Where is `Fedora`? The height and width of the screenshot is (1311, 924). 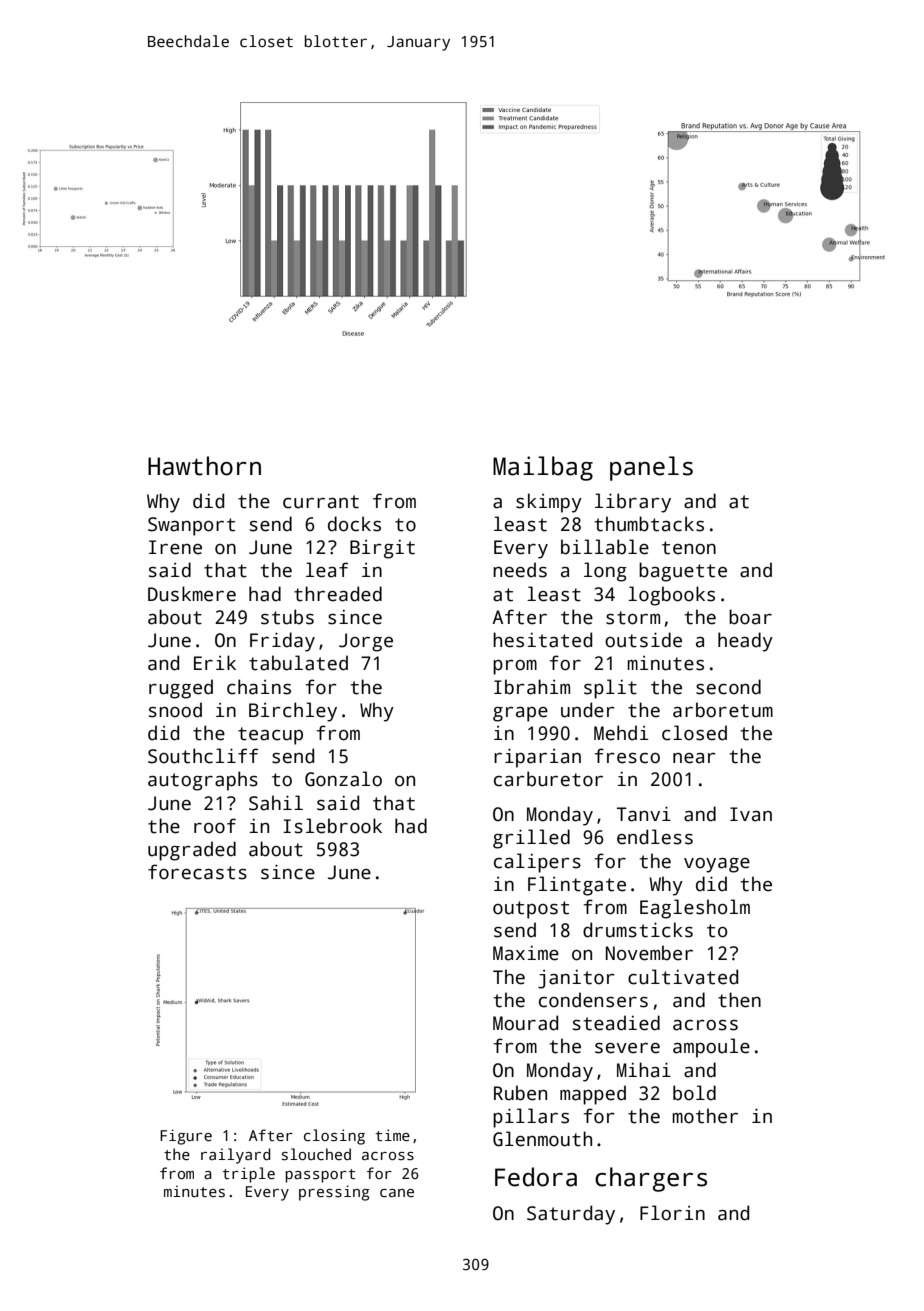 Fedora is located at coordinates (536, 1177).
